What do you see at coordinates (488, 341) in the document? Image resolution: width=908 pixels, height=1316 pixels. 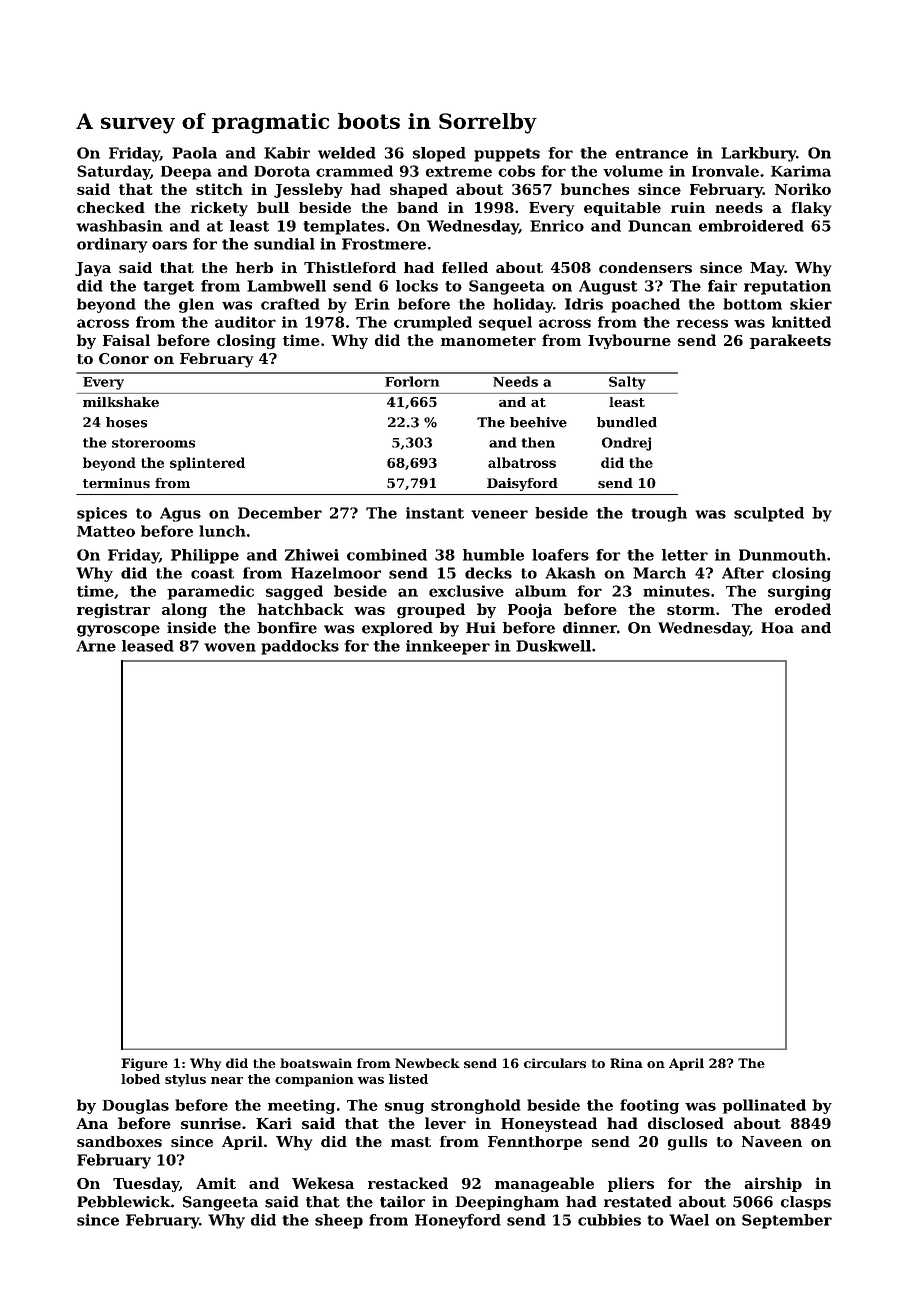 I see `manometer` at bounding box center [488, 341].
